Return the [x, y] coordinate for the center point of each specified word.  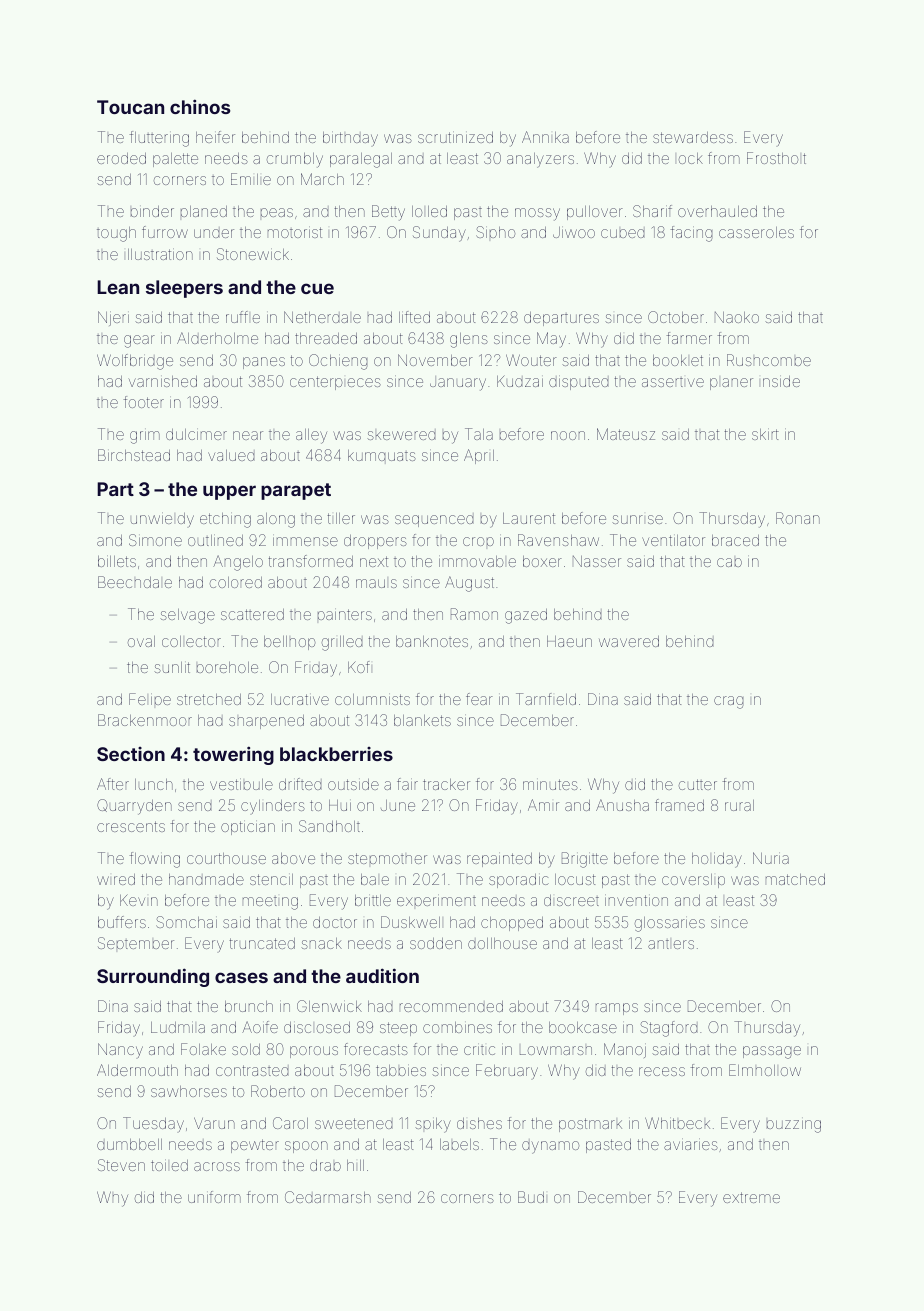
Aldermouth [137, 1070]
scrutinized [455, 137]
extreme [751, 1197]
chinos [200, 106]
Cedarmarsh [328, 1197]
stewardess [693, 137]
